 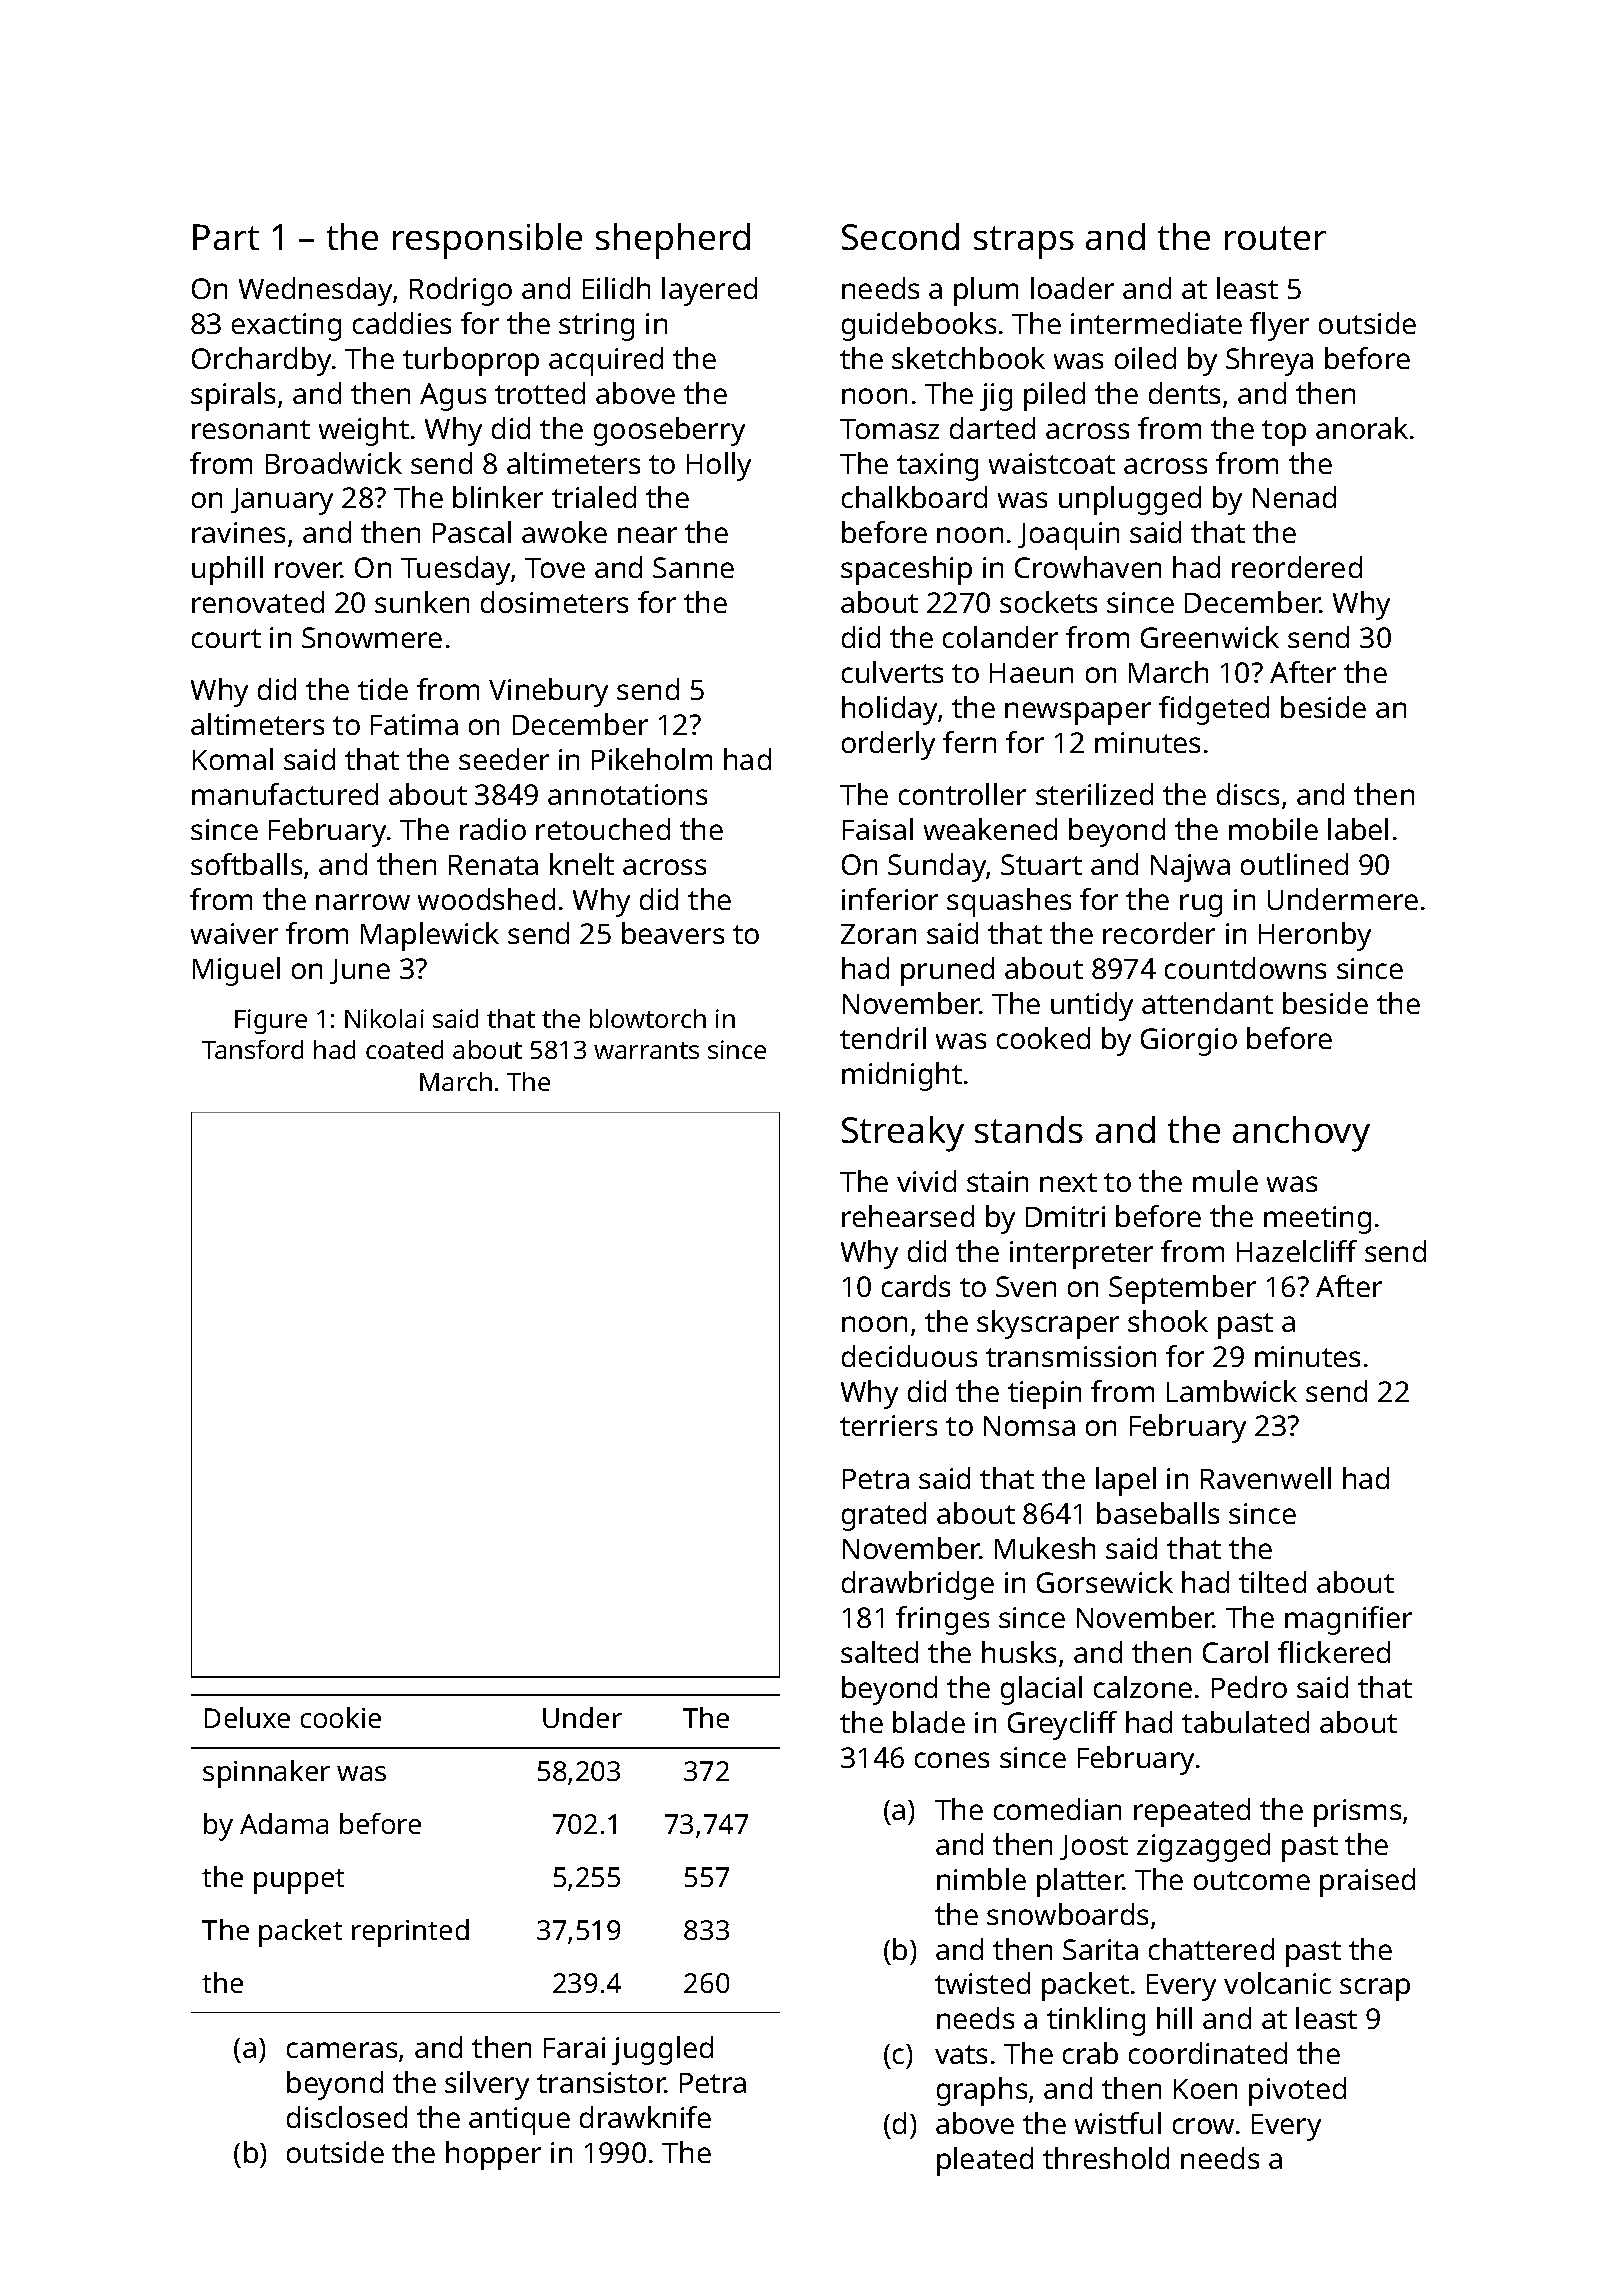 I want to click on pruned, so click(x=947, y=971).
